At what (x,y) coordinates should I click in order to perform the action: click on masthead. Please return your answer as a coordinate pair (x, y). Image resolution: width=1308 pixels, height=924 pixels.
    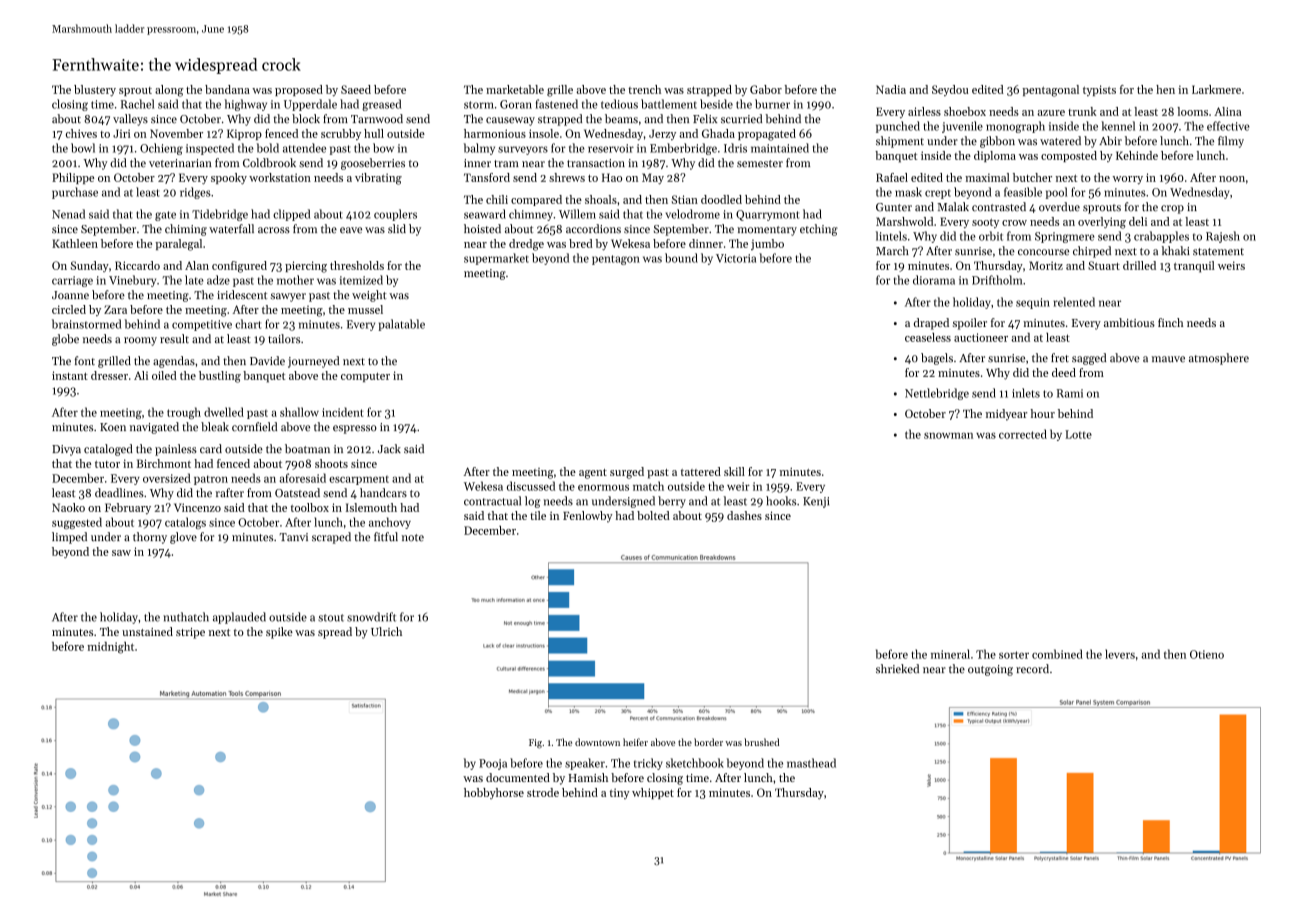
    Looking at the image, I should click on (811, 763).
